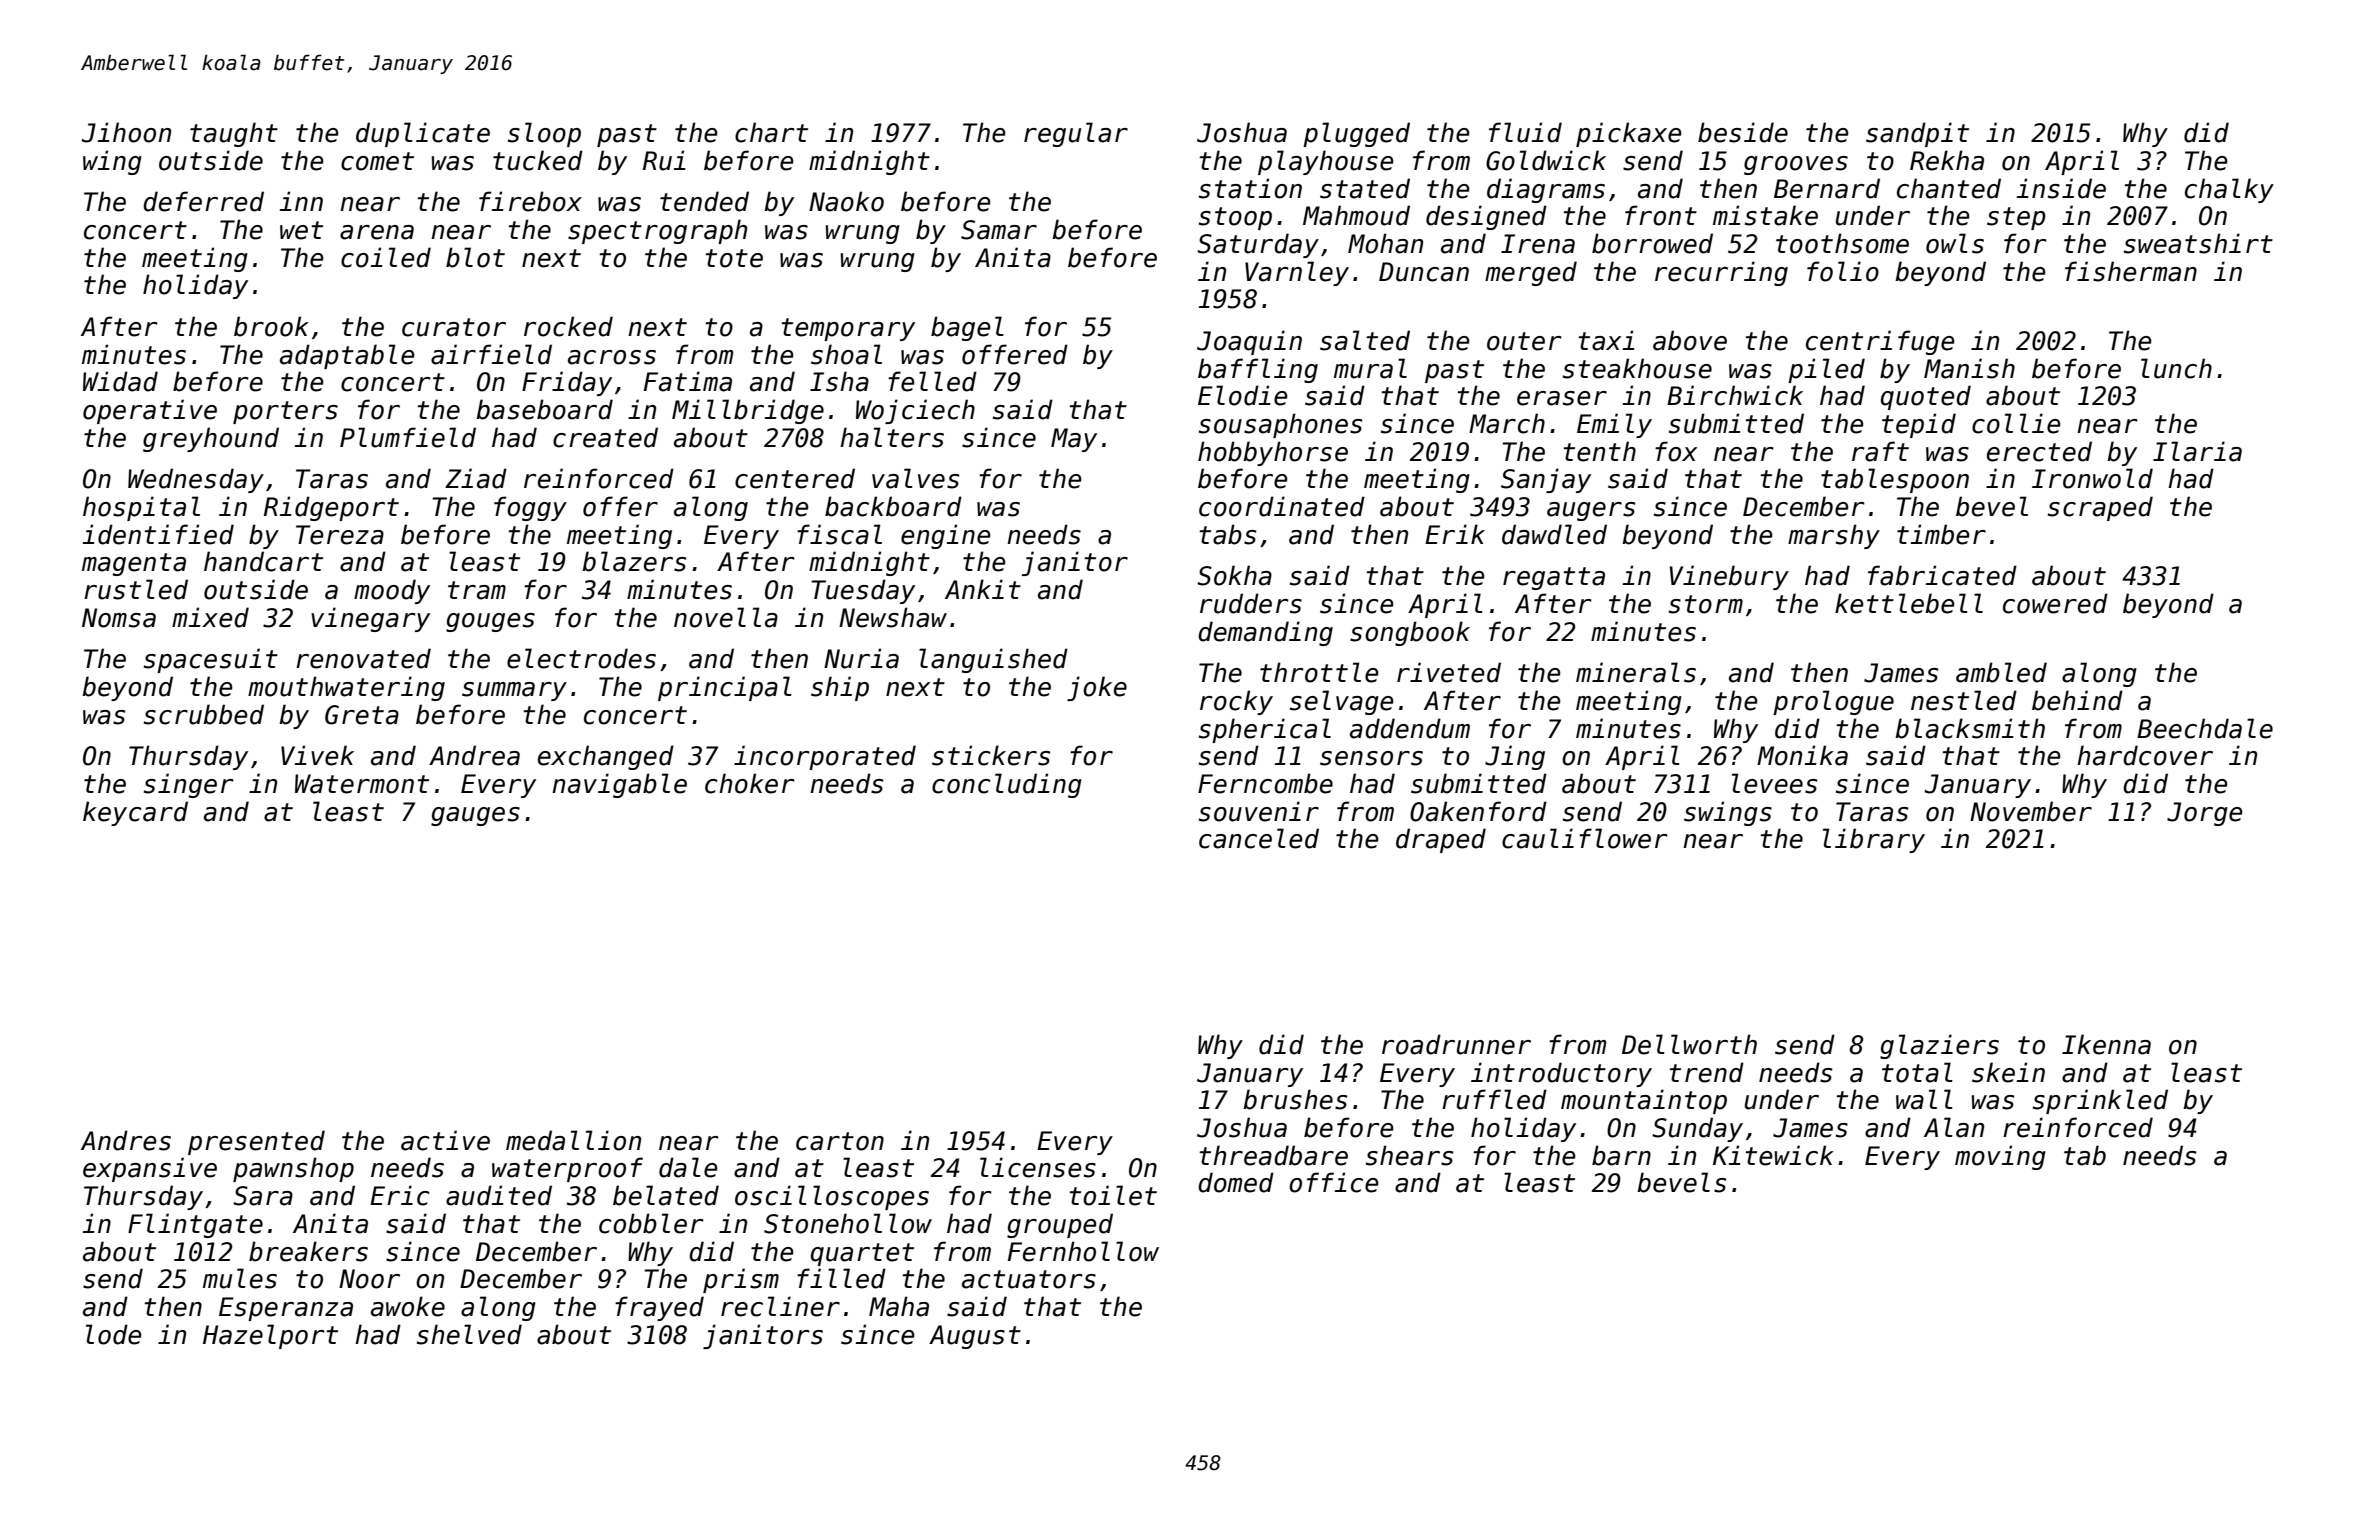 The image size is (2371, 1534). Describe the element at coordinates (1743, 132) in the document. I see `beside` at that location.
